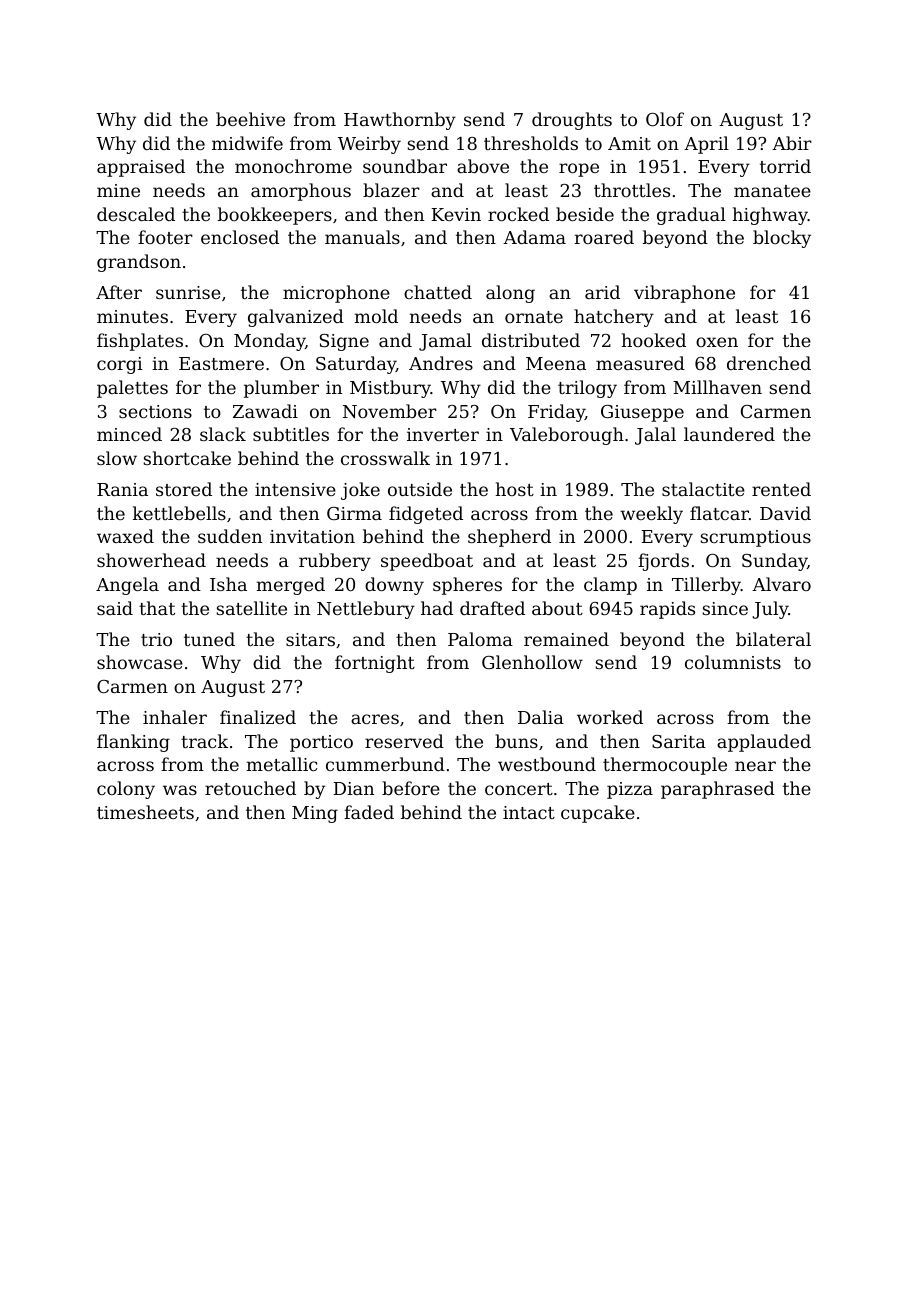 The width and height of the image is (908, 1316). I want to click on paraphrased, so click(718, 790).
